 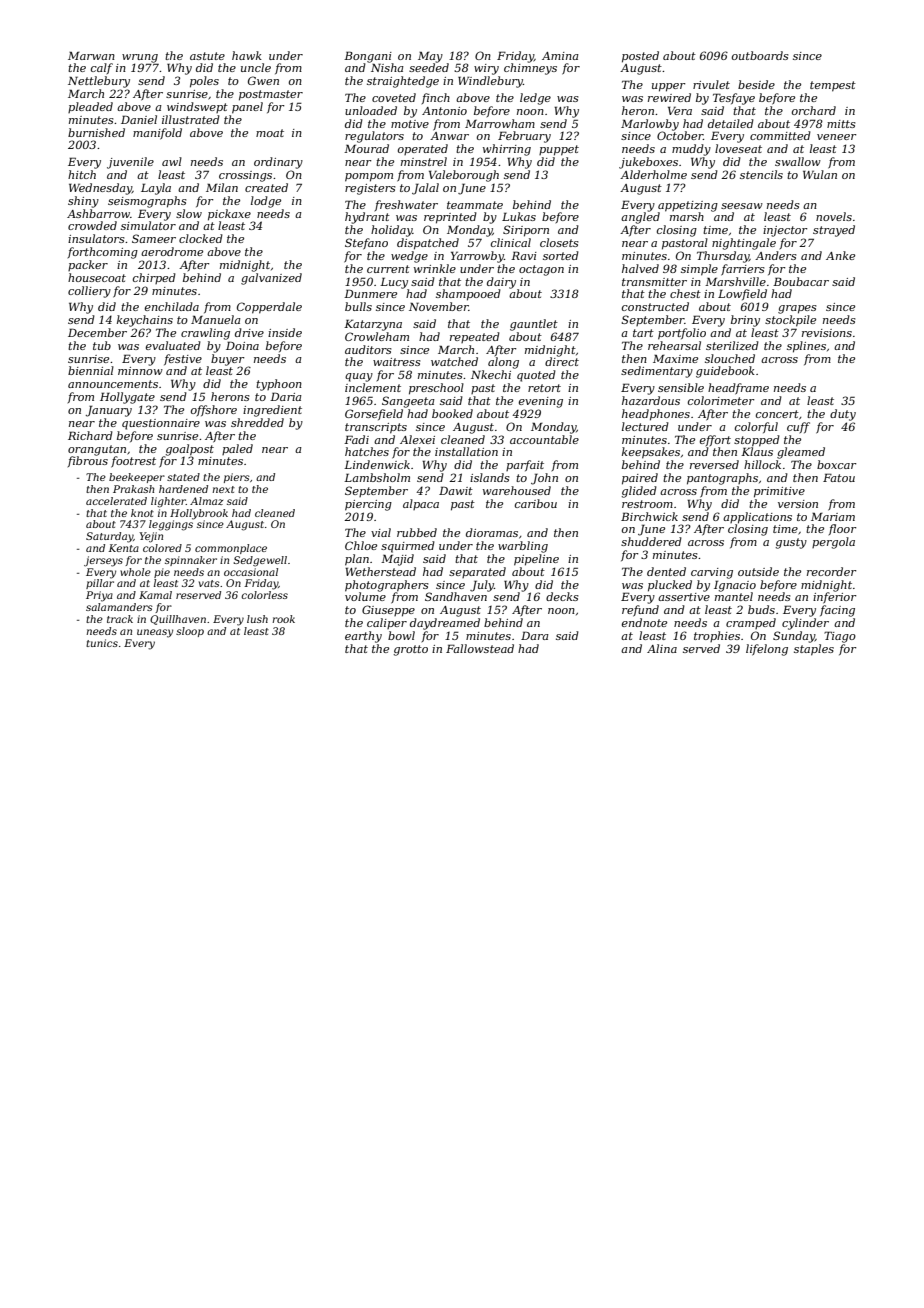 I want to click on keychains, so click(x=145, y=321).
